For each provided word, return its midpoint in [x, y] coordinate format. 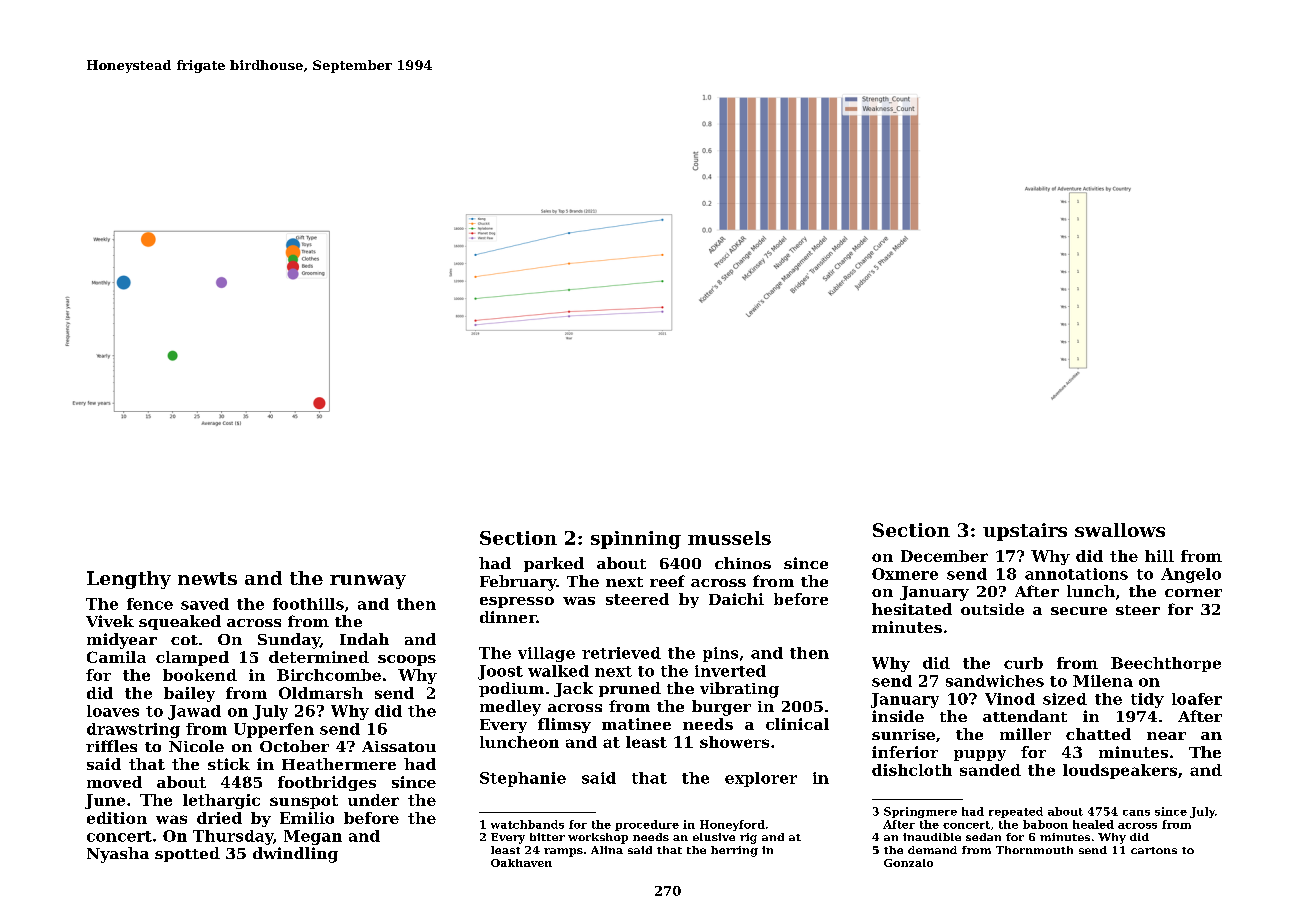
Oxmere [905, 574]
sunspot [304, 802]
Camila [116, 657]
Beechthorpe [1166, 664]
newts [207, 578]
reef [667, 581]
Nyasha [118, 855]
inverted [730, 671]
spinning [636, 540]
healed [1093, 824]
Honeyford [732, 825]
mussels [729, 538]
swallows [1120, 530]
